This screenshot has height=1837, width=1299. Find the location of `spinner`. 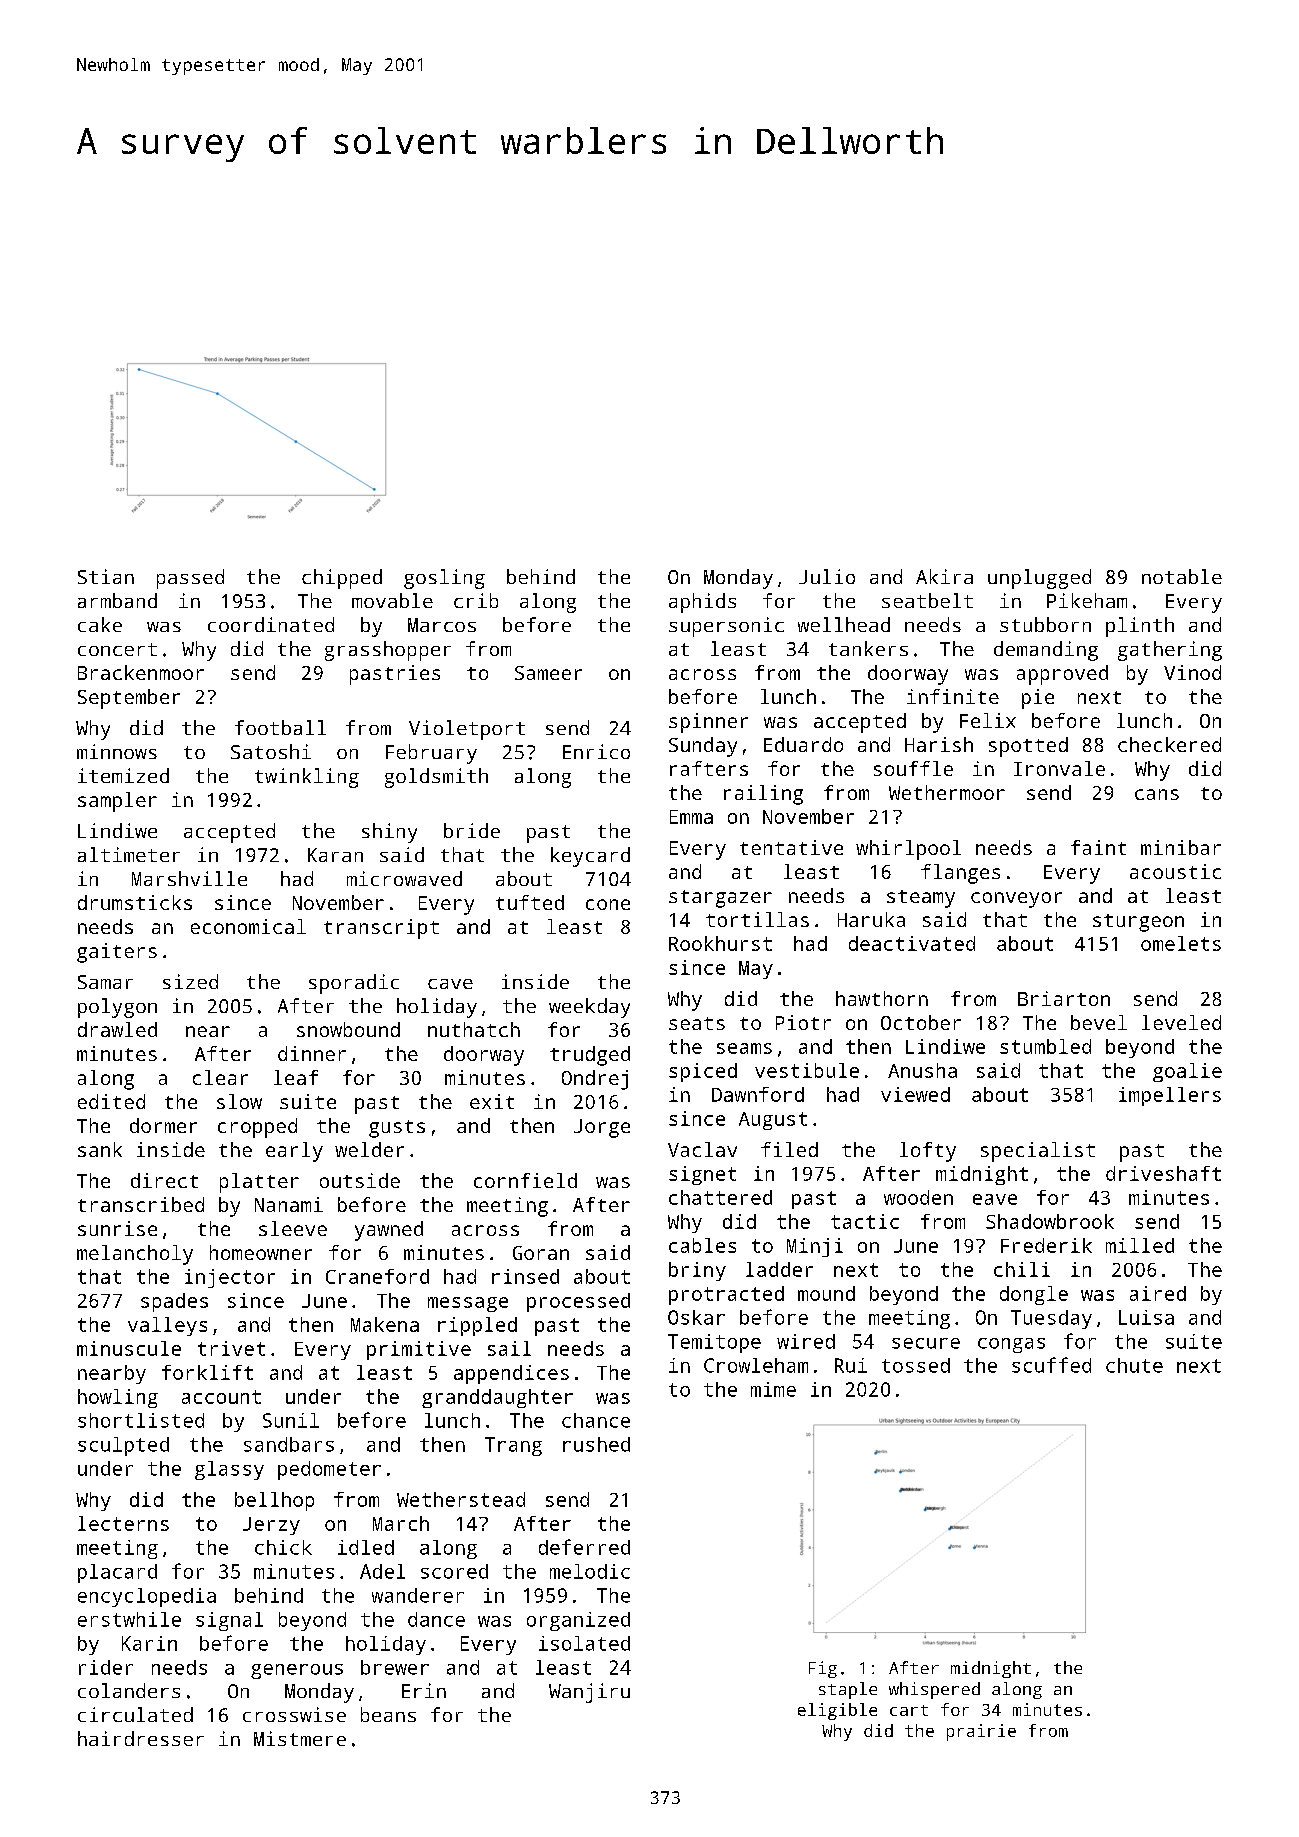

spinner is located at coordinates (708, 723).
